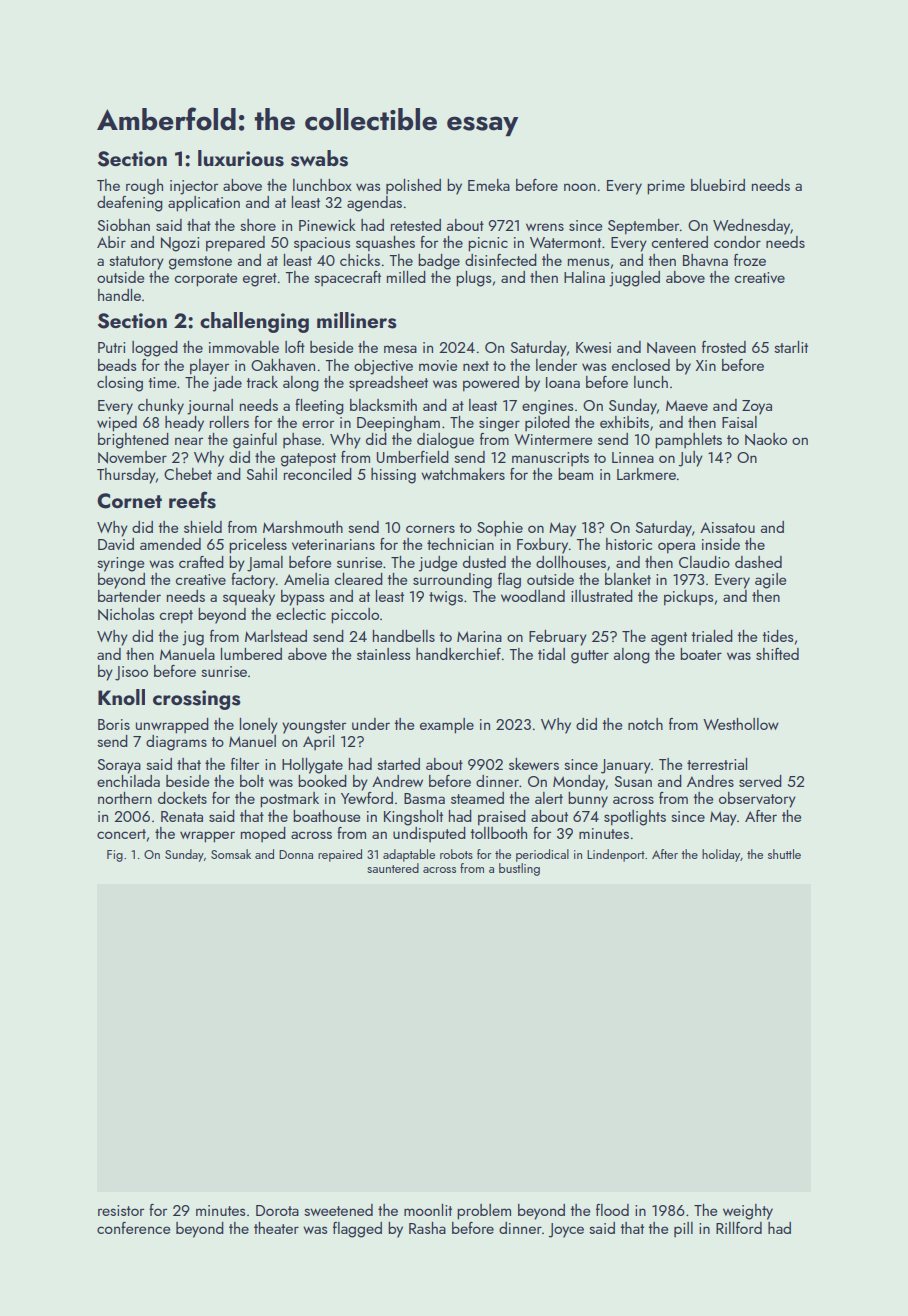 The height and width of the screenshot is (1316, 908). Describe the element at coordinates (428, 1210) in the screenshot. I see `moonlit` at that location.
